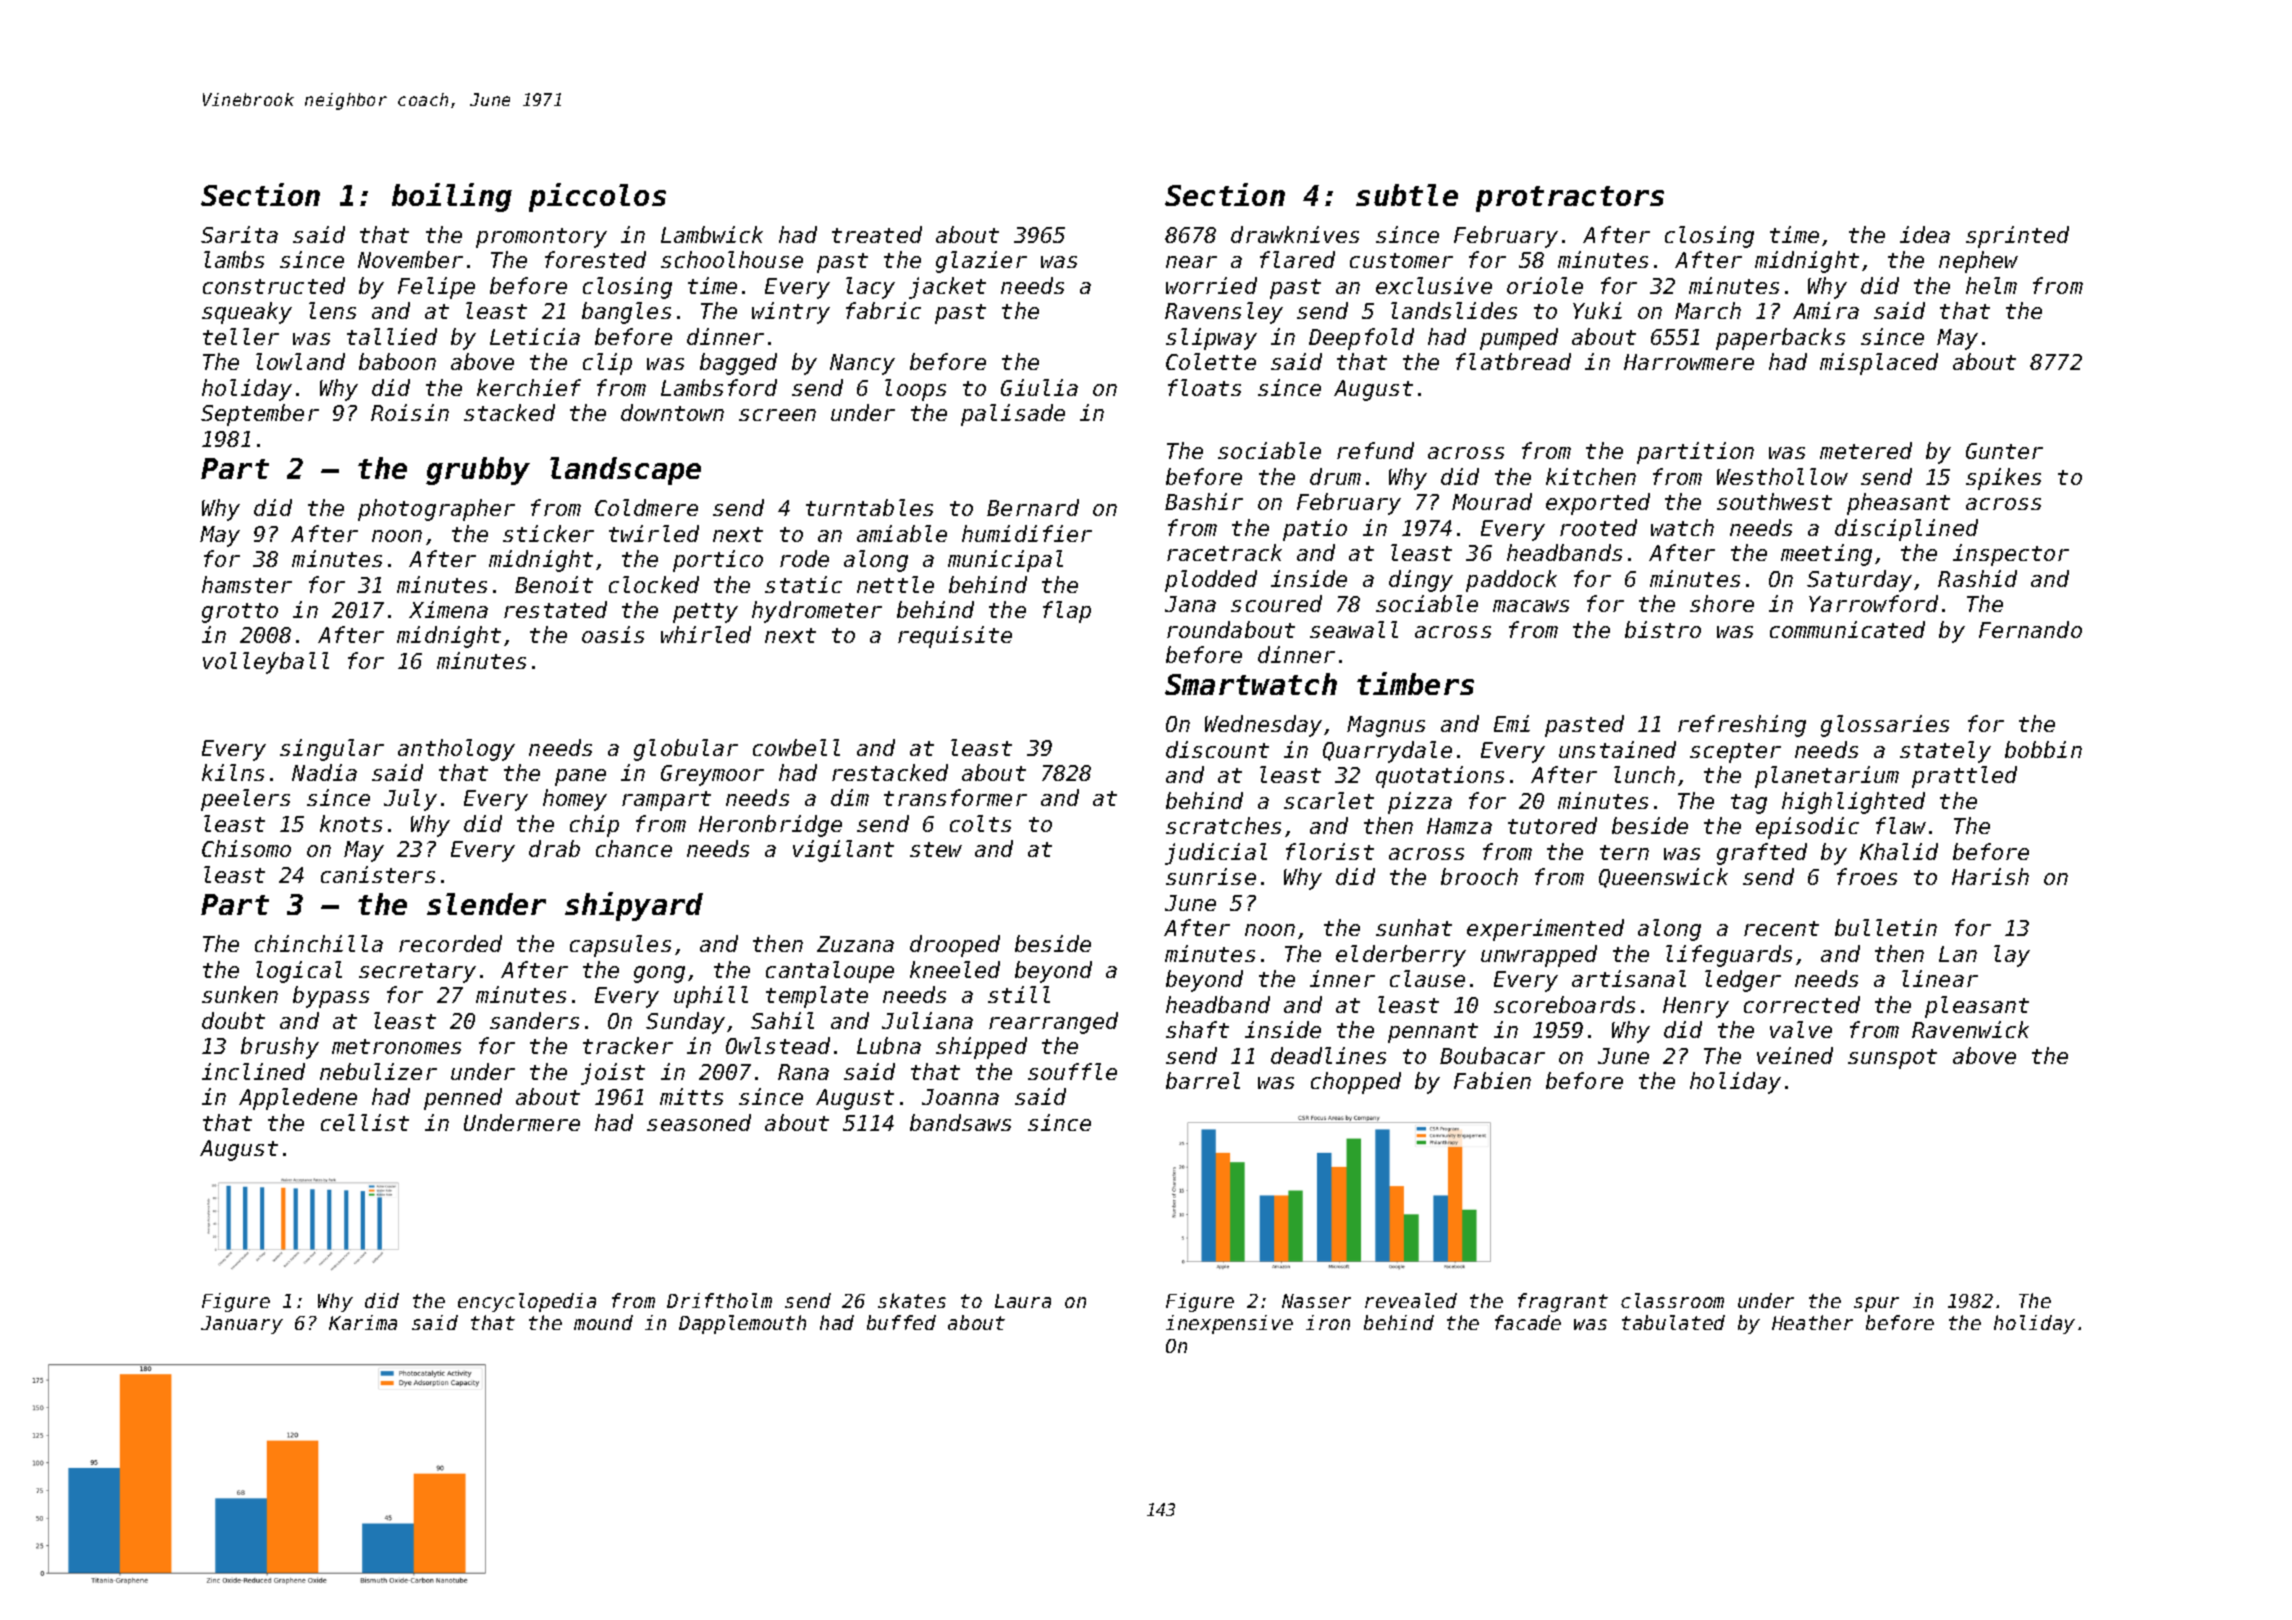  What do you see at coordinates (1879, 364) in the screenshot?
I see `misplaced` at bounding box center [1879, 364].
